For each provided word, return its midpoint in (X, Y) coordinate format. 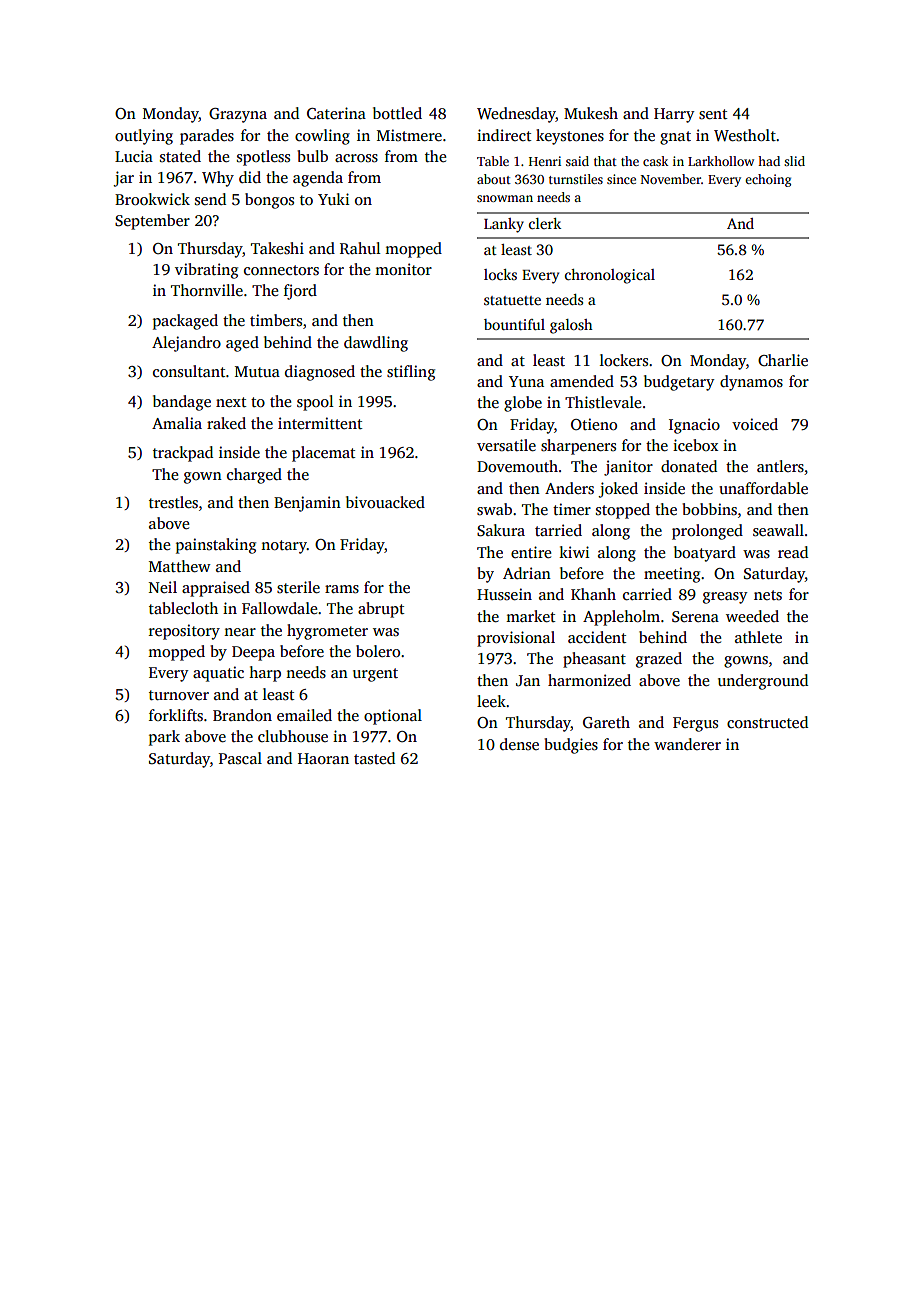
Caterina (336, 113)
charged (254, 476)
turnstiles (576, 179)
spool (315, 403)
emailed (304, 715)
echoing (768, 180)
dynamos (751, 383)
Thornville (207, 290)
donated (689, 466)
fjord (300, 292)
